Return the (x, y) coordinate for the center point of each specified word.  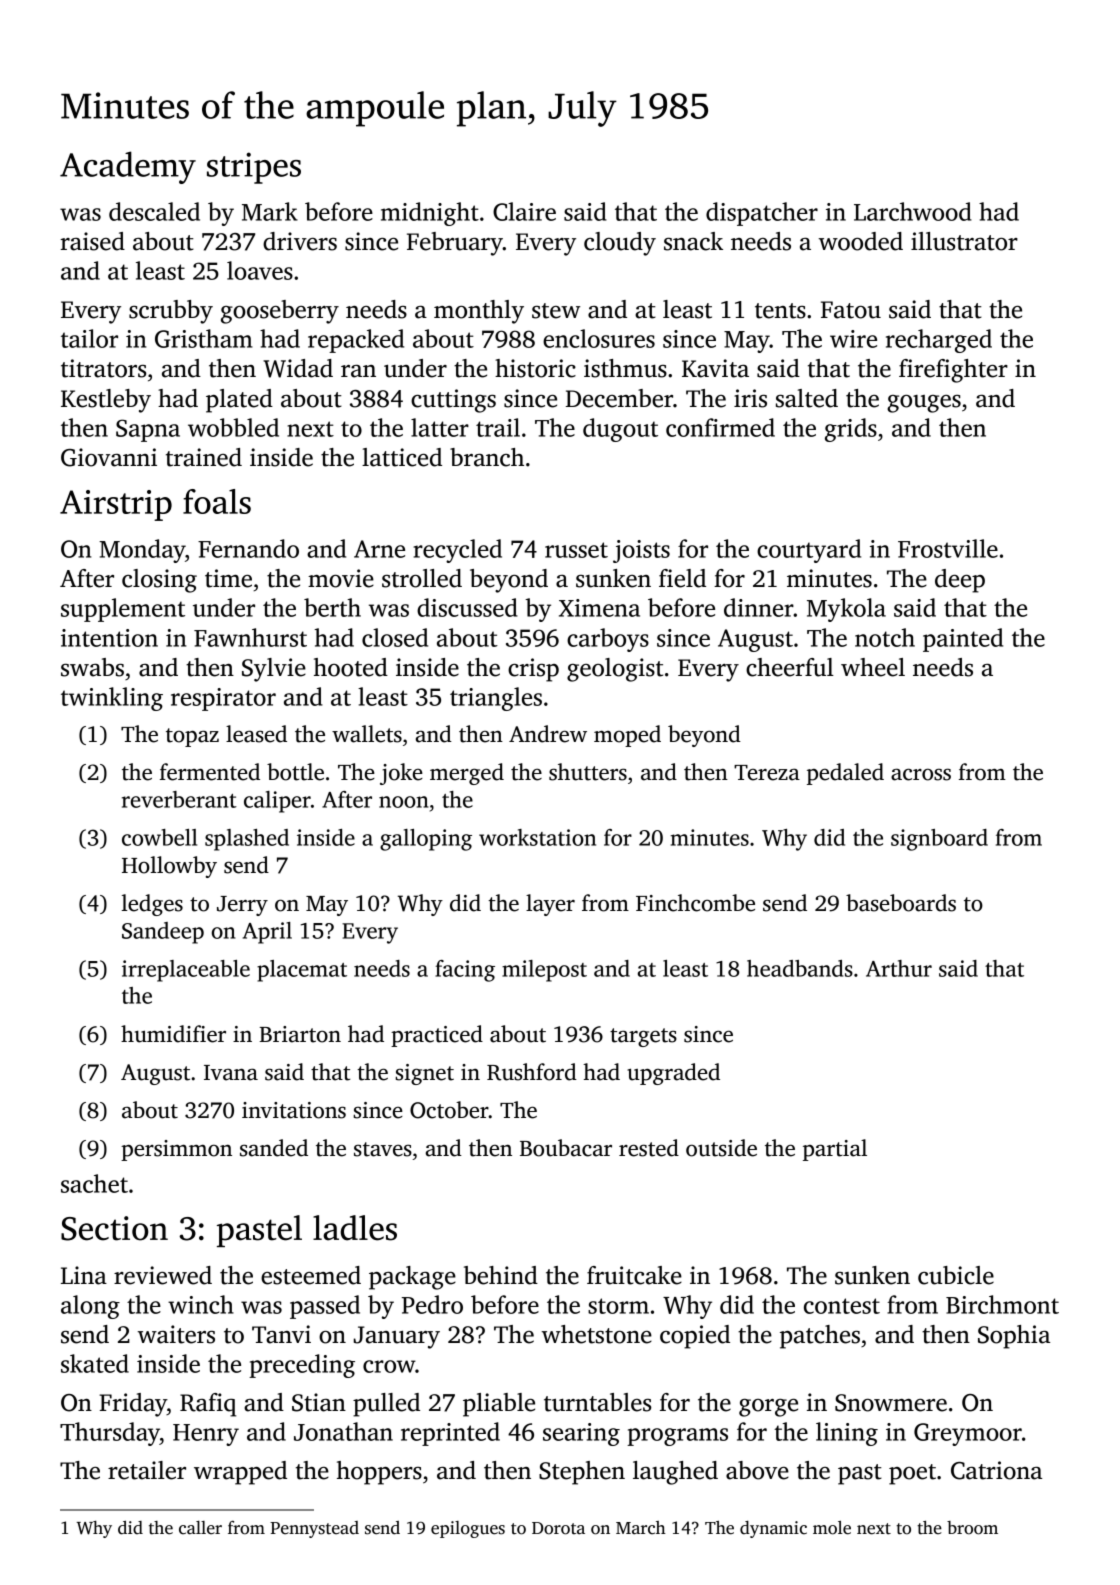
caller (200, 1528)
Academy (128, 167)
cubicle (956, 1275)
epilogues (468, 1529)
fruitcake (634, 1275)
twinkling (112, 699)
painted (963, 640)
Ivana (231, 1073)
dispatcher (762, 214)
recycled (457, 551)
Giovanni (109, 457)
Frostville (948, 548)
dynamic (773, 1529)
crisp (533, 670)
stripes (254, 168)
